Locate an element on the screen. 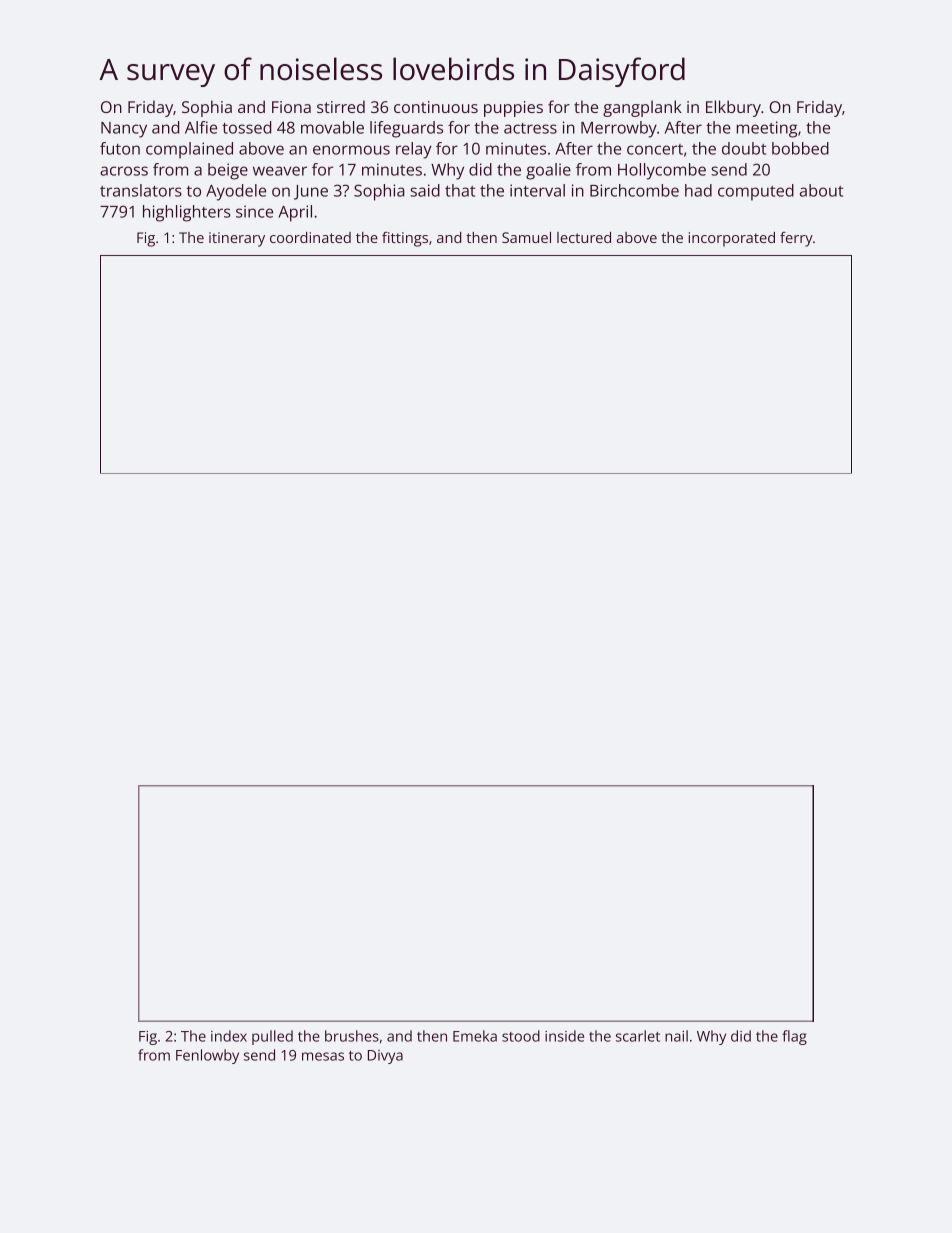  inside is located at coordinates (564, 1036).
